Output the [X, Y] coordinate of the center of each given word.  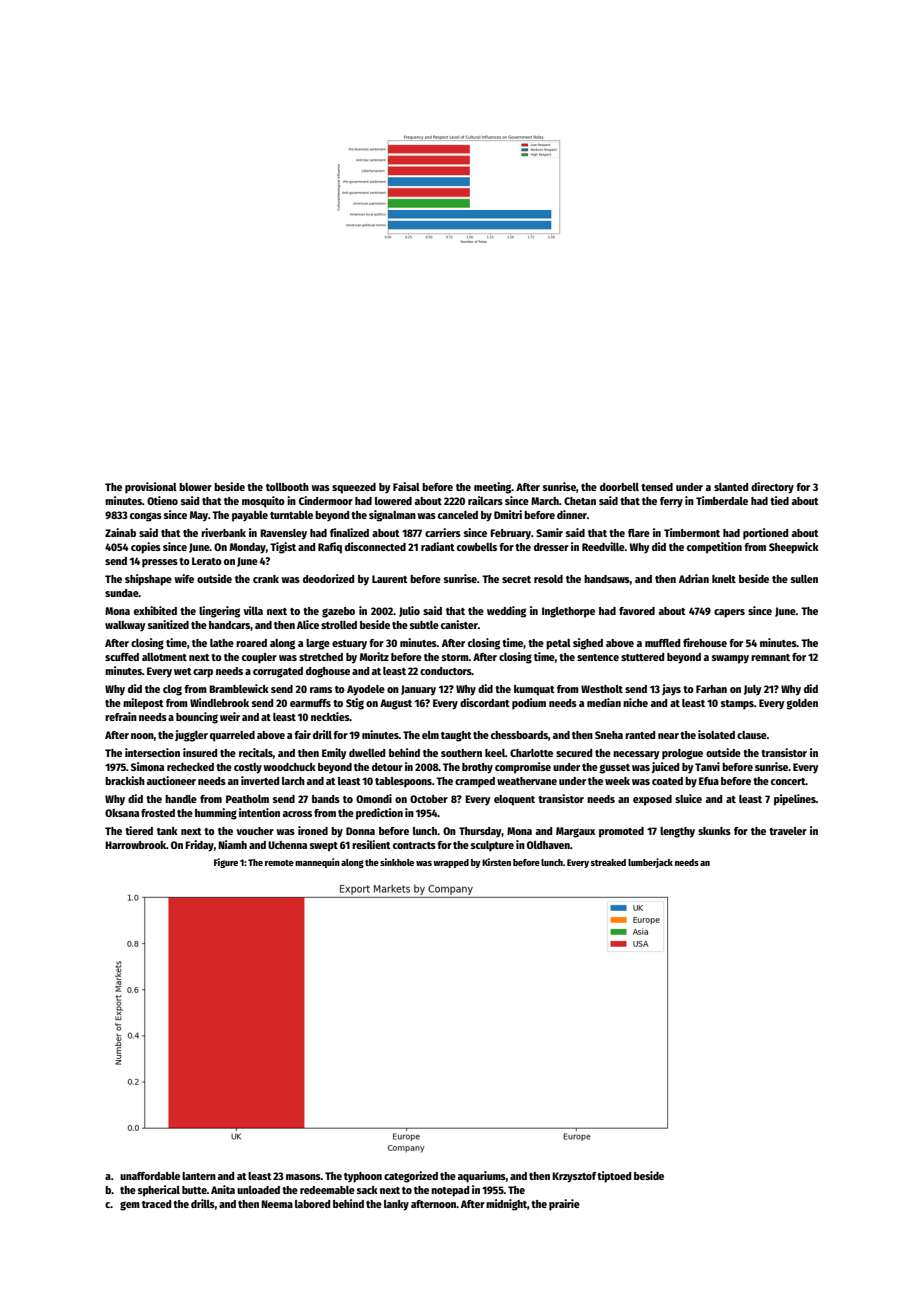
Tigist [283, 548]
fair [302, 734]
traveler [788, 831]
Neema [277, 1204]
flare [639, 533]
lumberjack [650, 863]
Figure [226, 863]
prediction [379, 814]
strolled [339, 625]
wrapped [451, 863]
